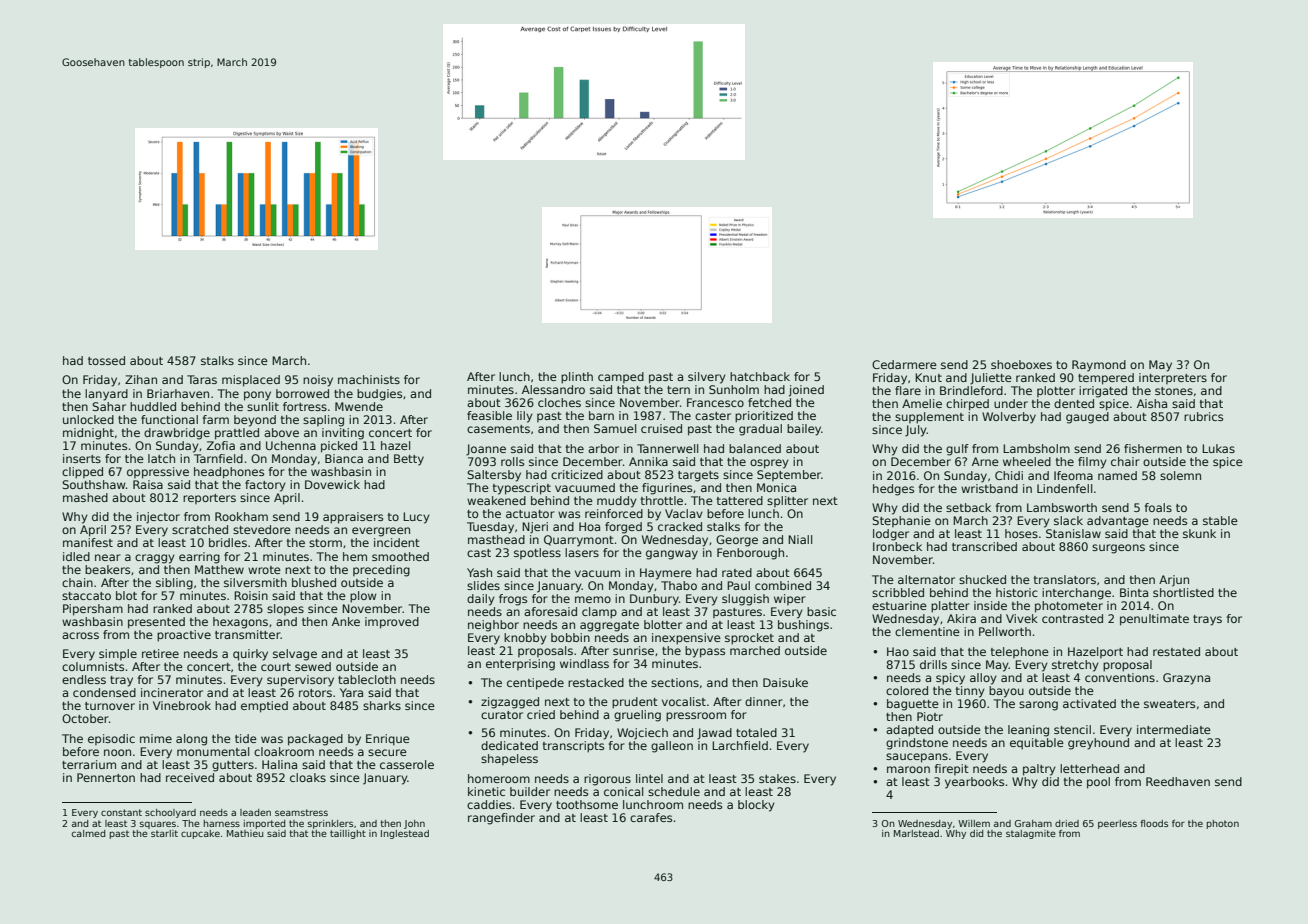 The width and height of the screenshot is (1308, 924). I want to click on bobbin, so click(570, 637).
